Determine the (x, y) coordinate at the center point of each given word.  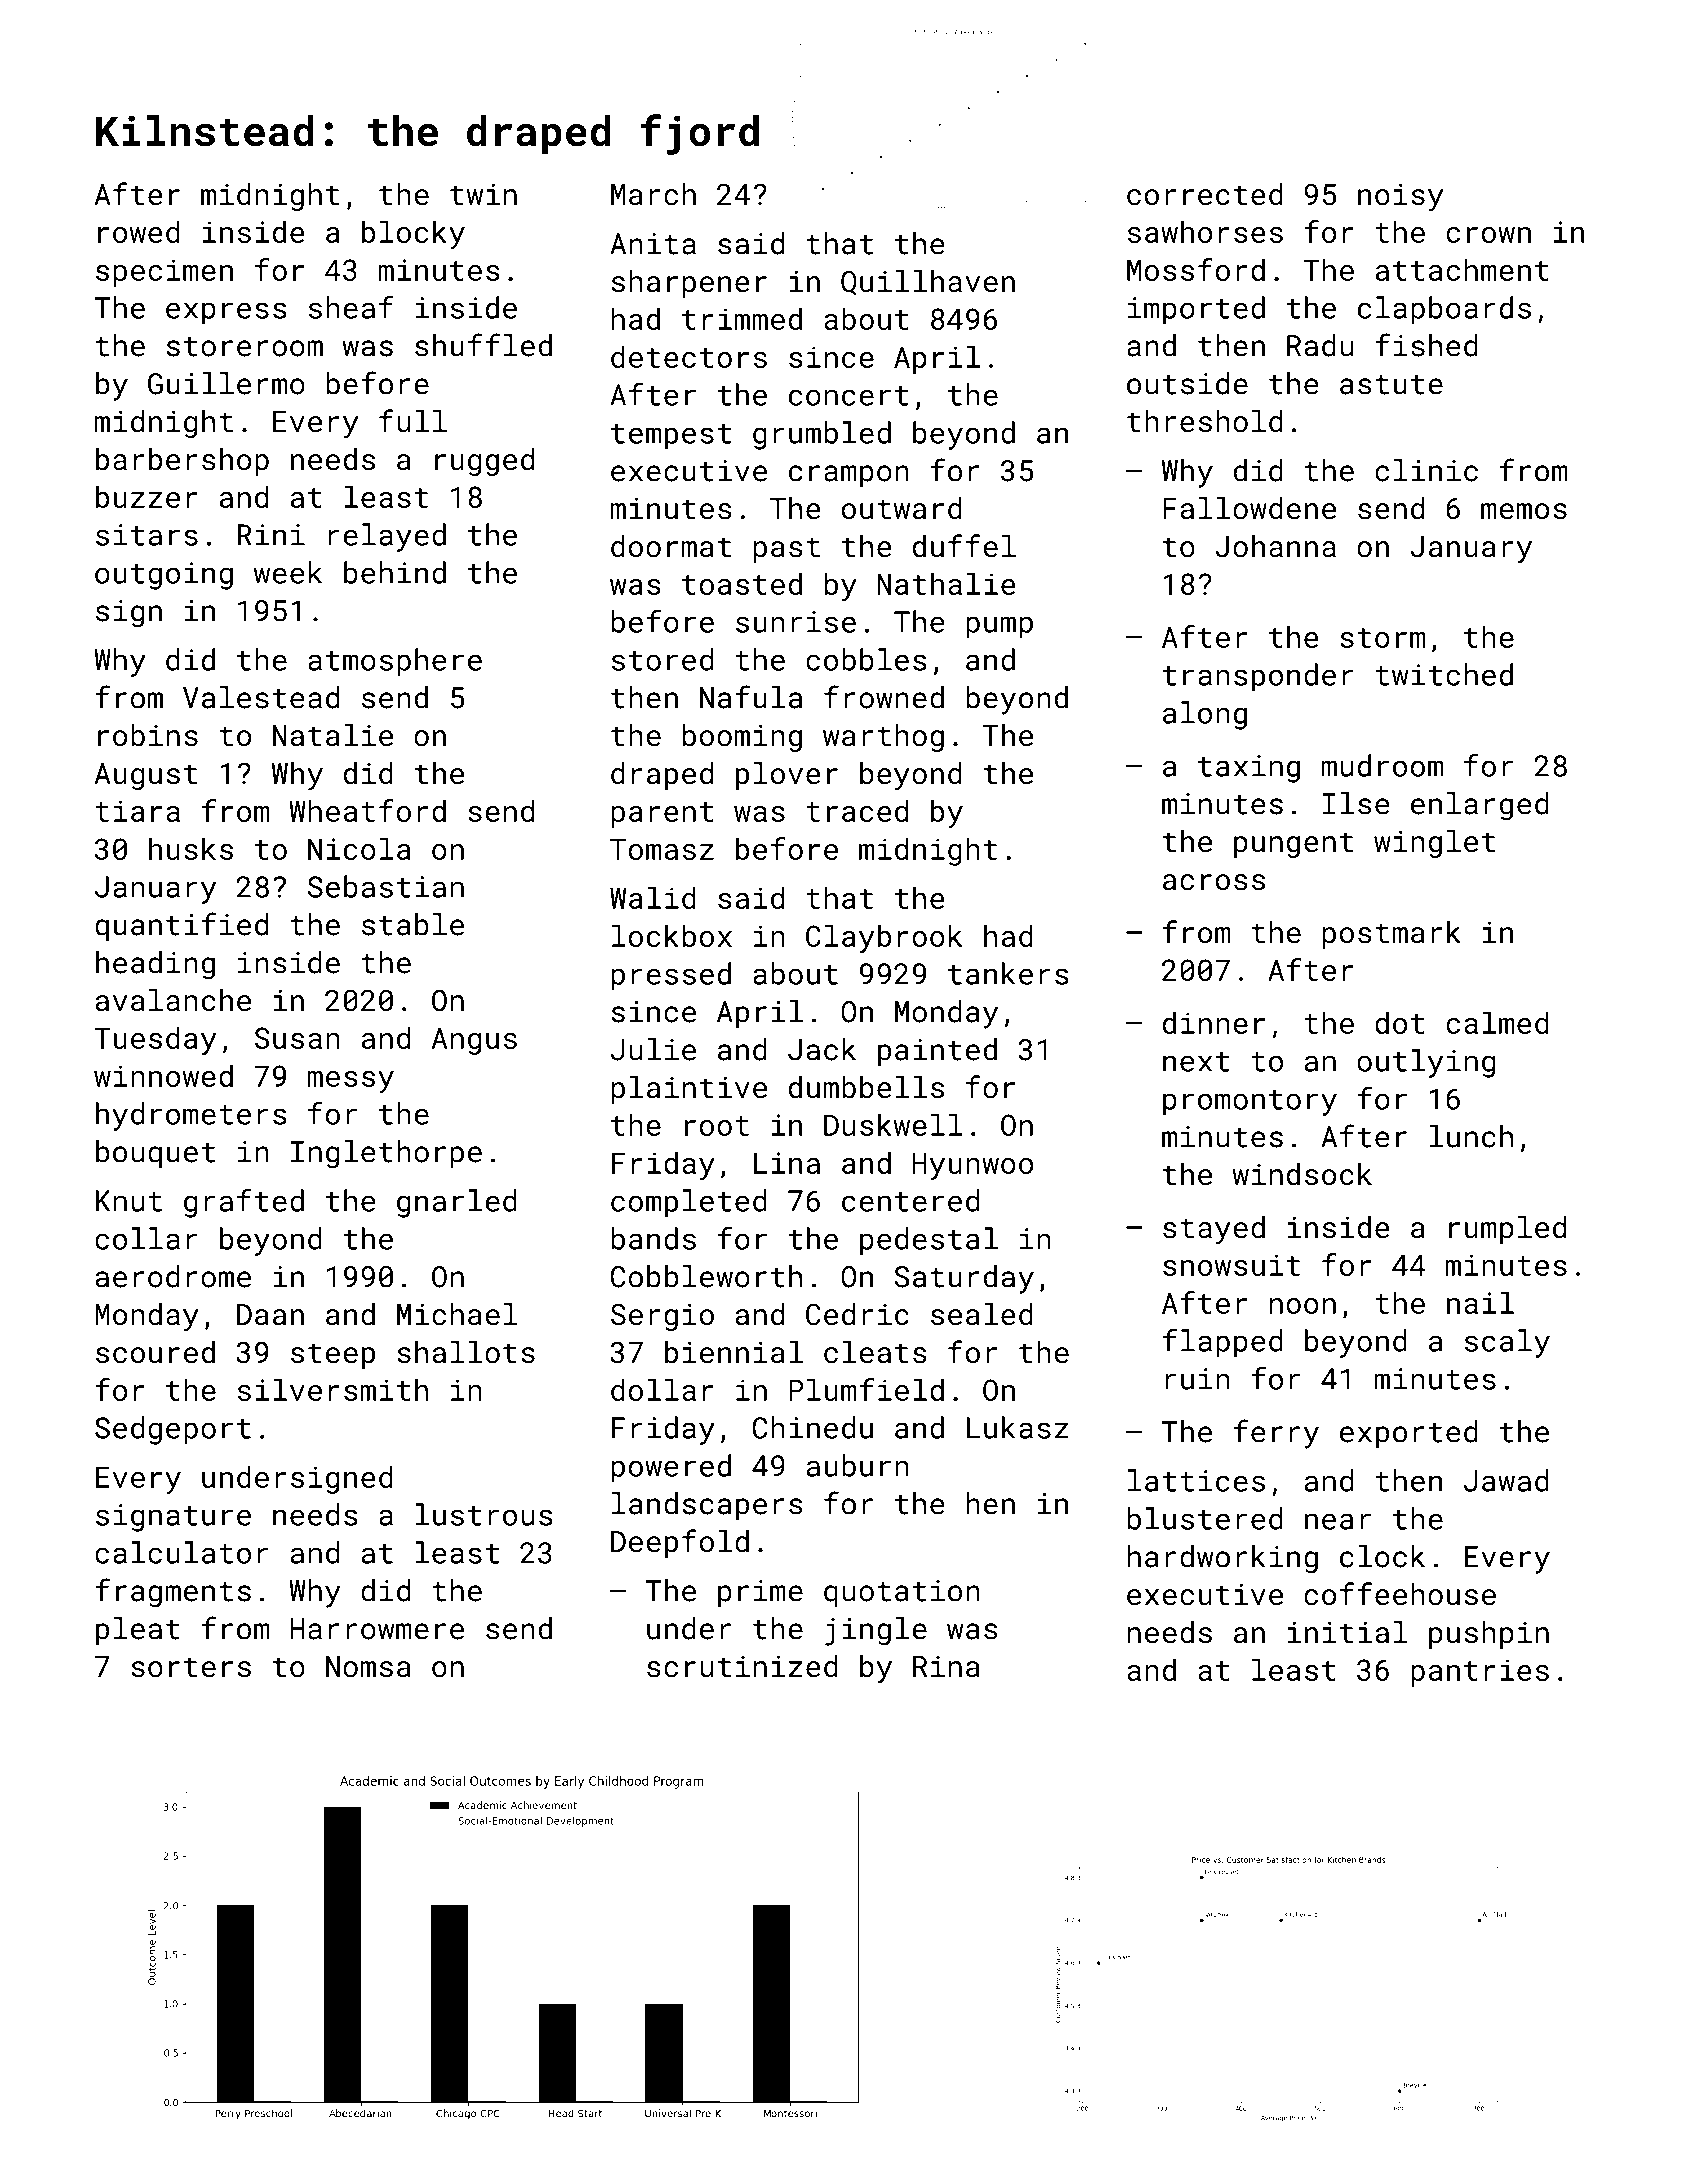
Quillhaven (928, 282)
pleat (138, 1631)
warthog (883, 738)
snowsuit (1231, 1265)
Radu (1320, 345)
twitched (1444, 674)
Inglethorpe (386, 1154)
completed (689, 1203)
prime (760, 1593)
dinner (1214, 1022)
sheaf (351, 307)
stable (413, 924)
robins (148, 735)
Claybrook (884, 938)
